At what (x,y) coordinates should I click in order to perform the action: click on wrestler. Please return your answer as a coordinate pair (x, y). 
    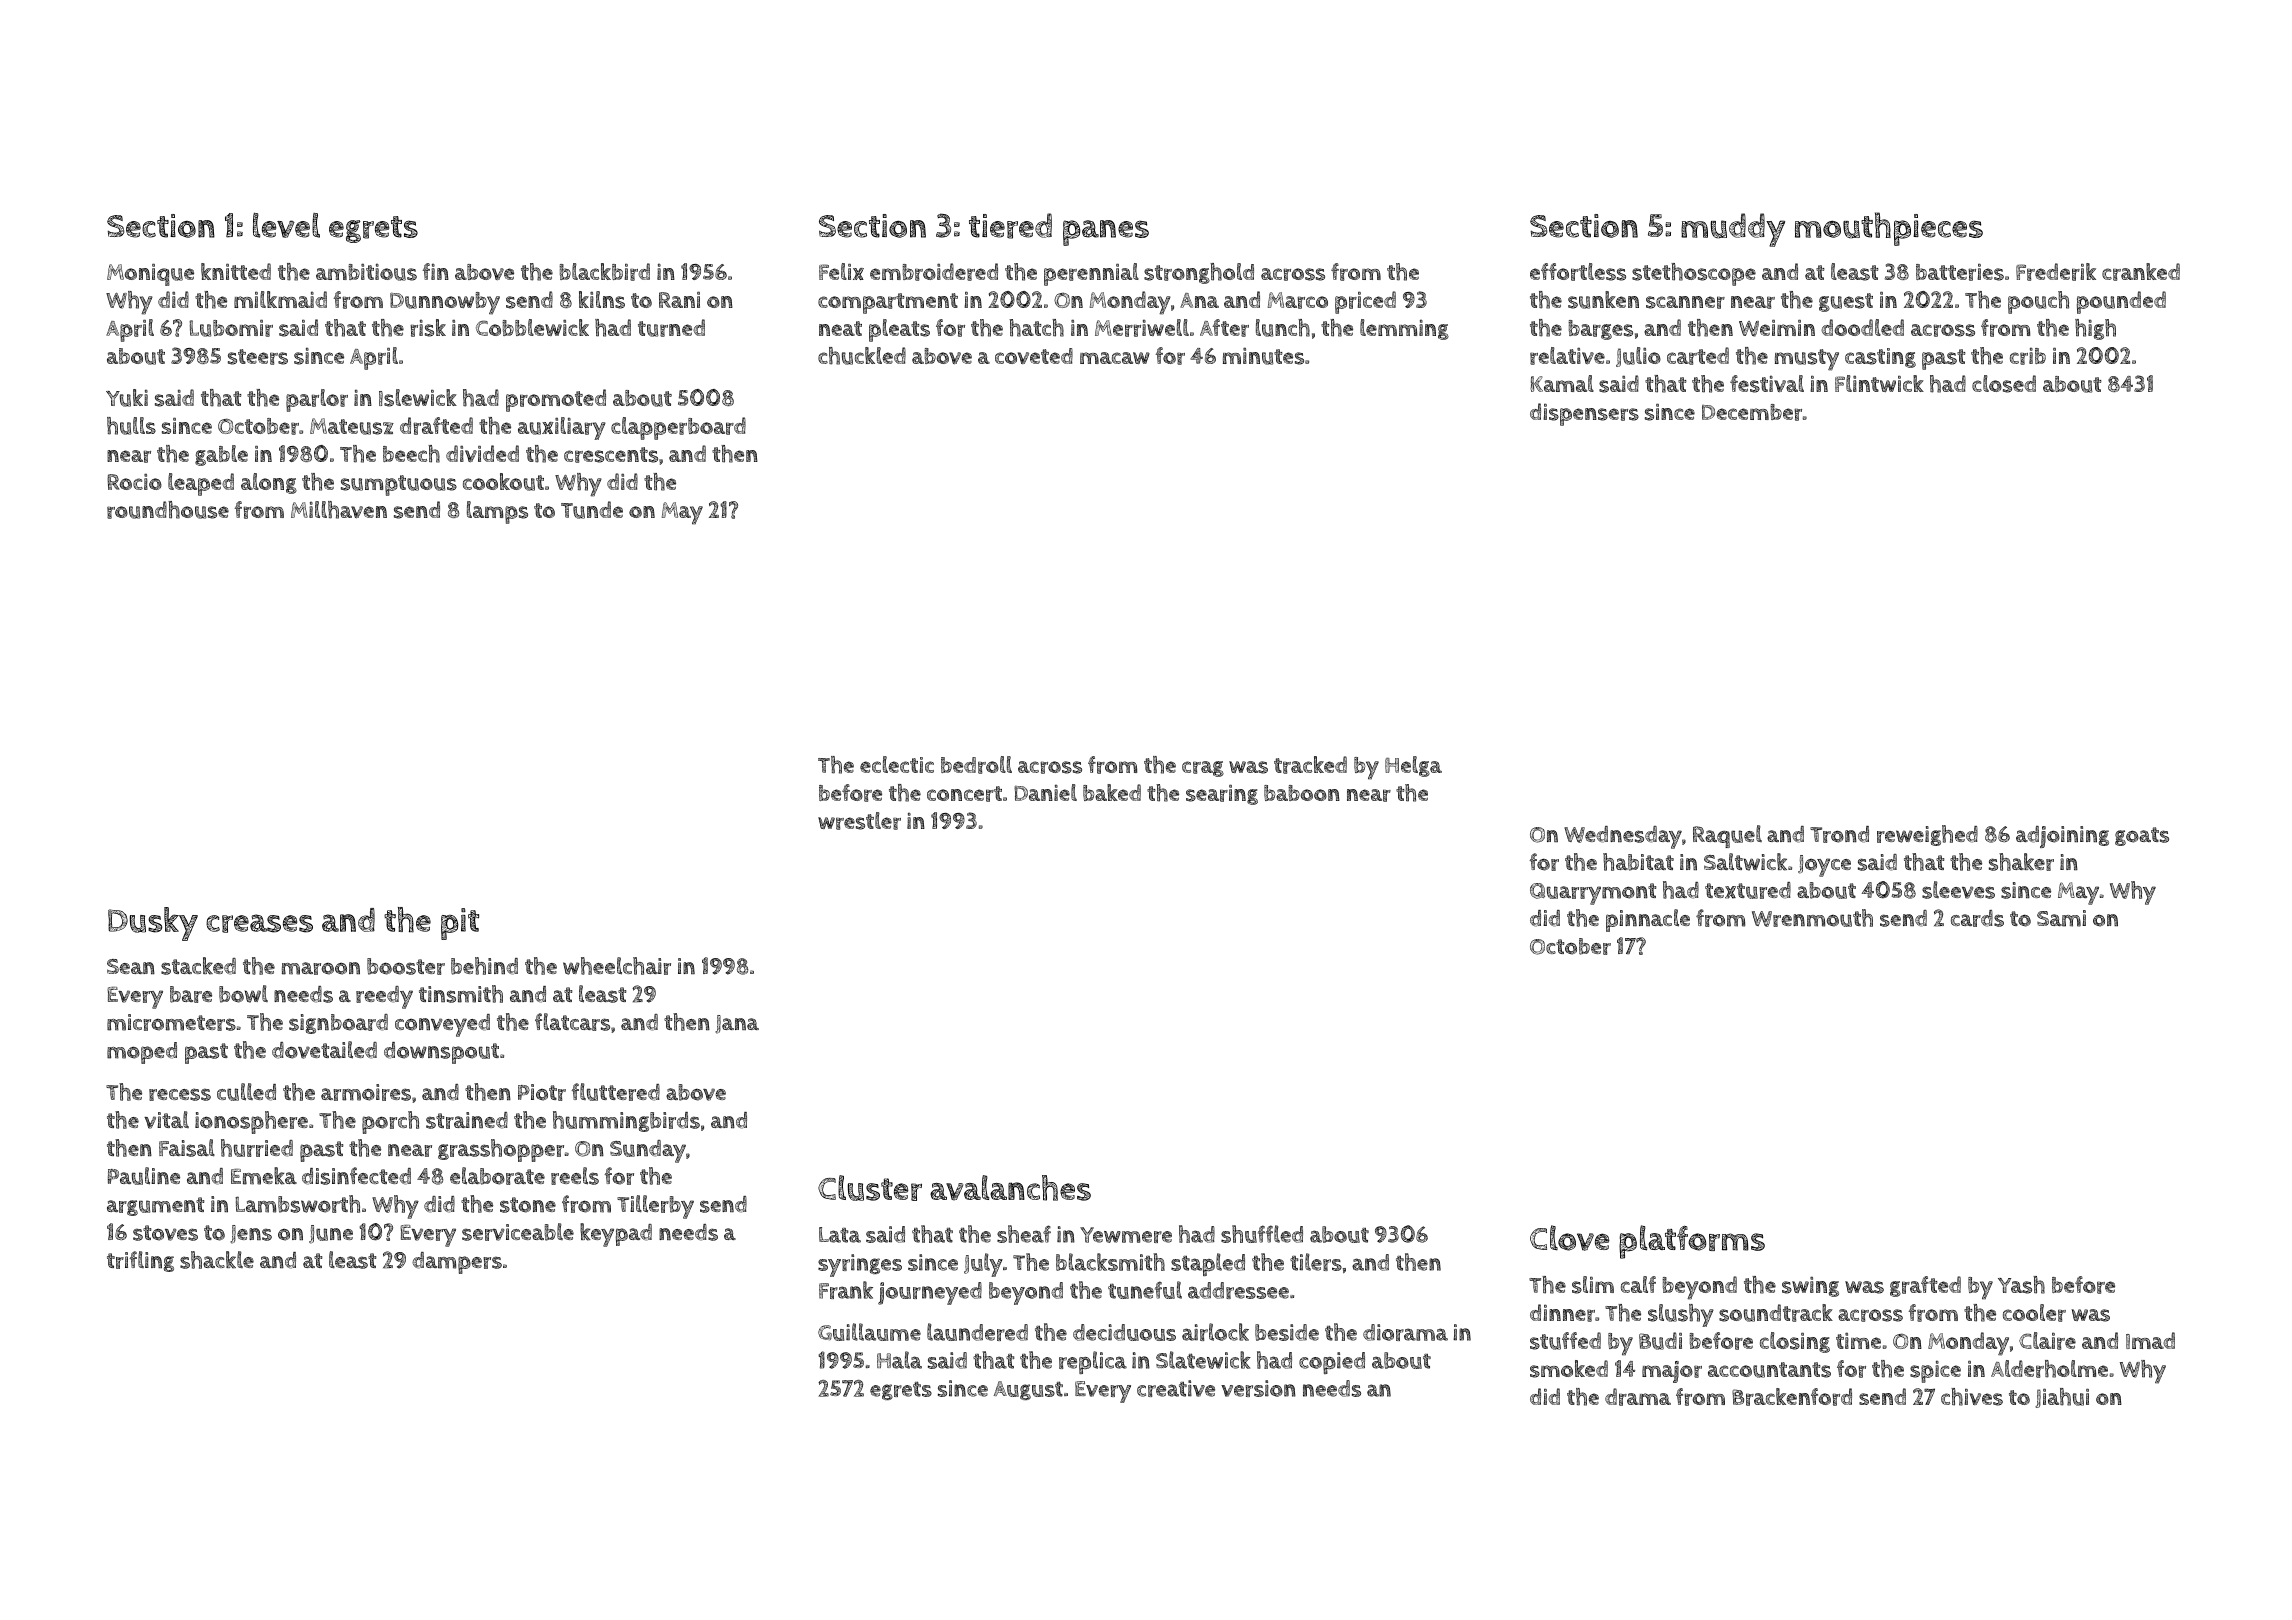
    Looking at the image, I should click on (859, 821).
